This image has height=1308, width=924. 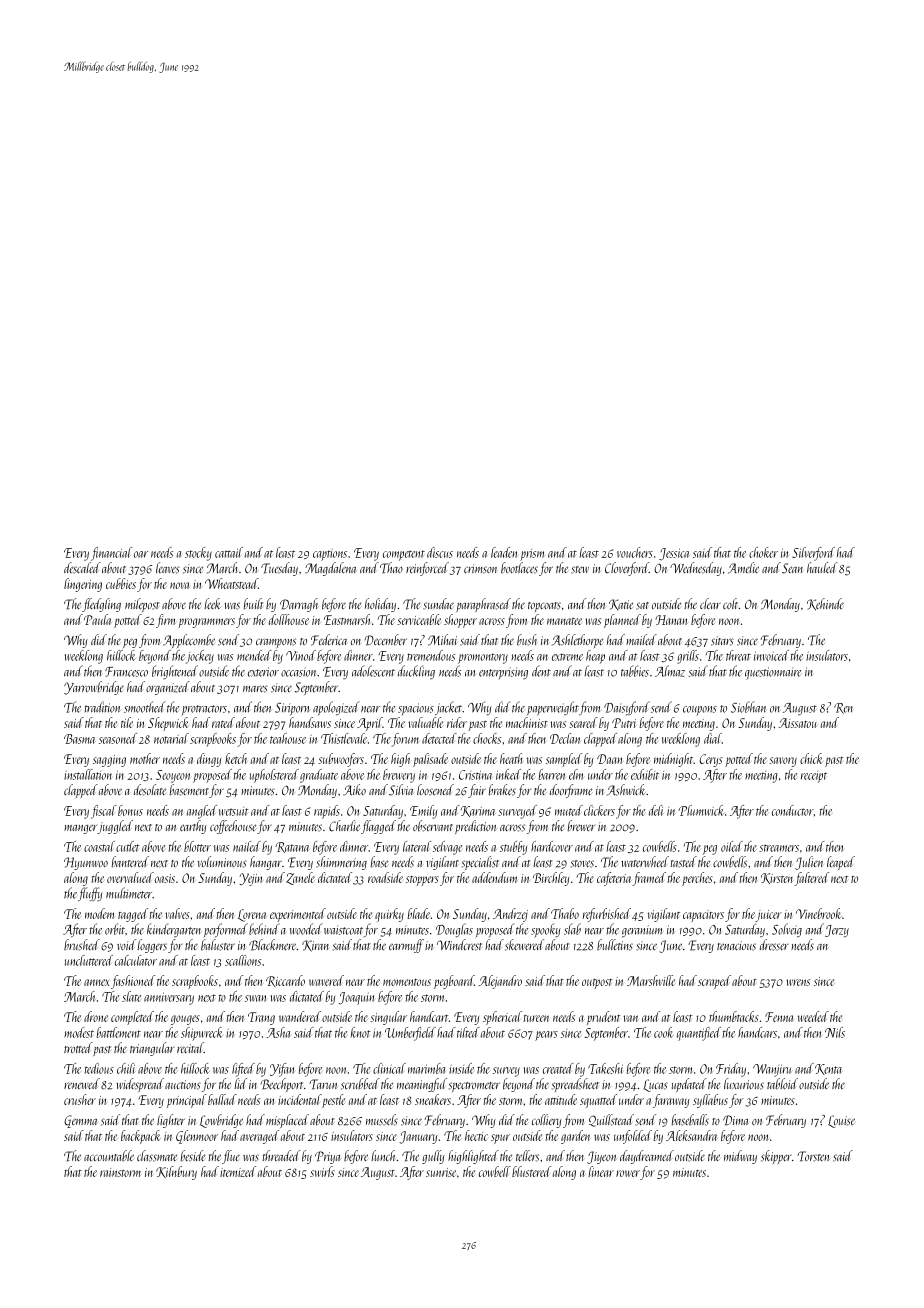 What do you see at coordinates (233, 827) in the image?
I see `coffeehouse` at bounding box center [233, 827].
